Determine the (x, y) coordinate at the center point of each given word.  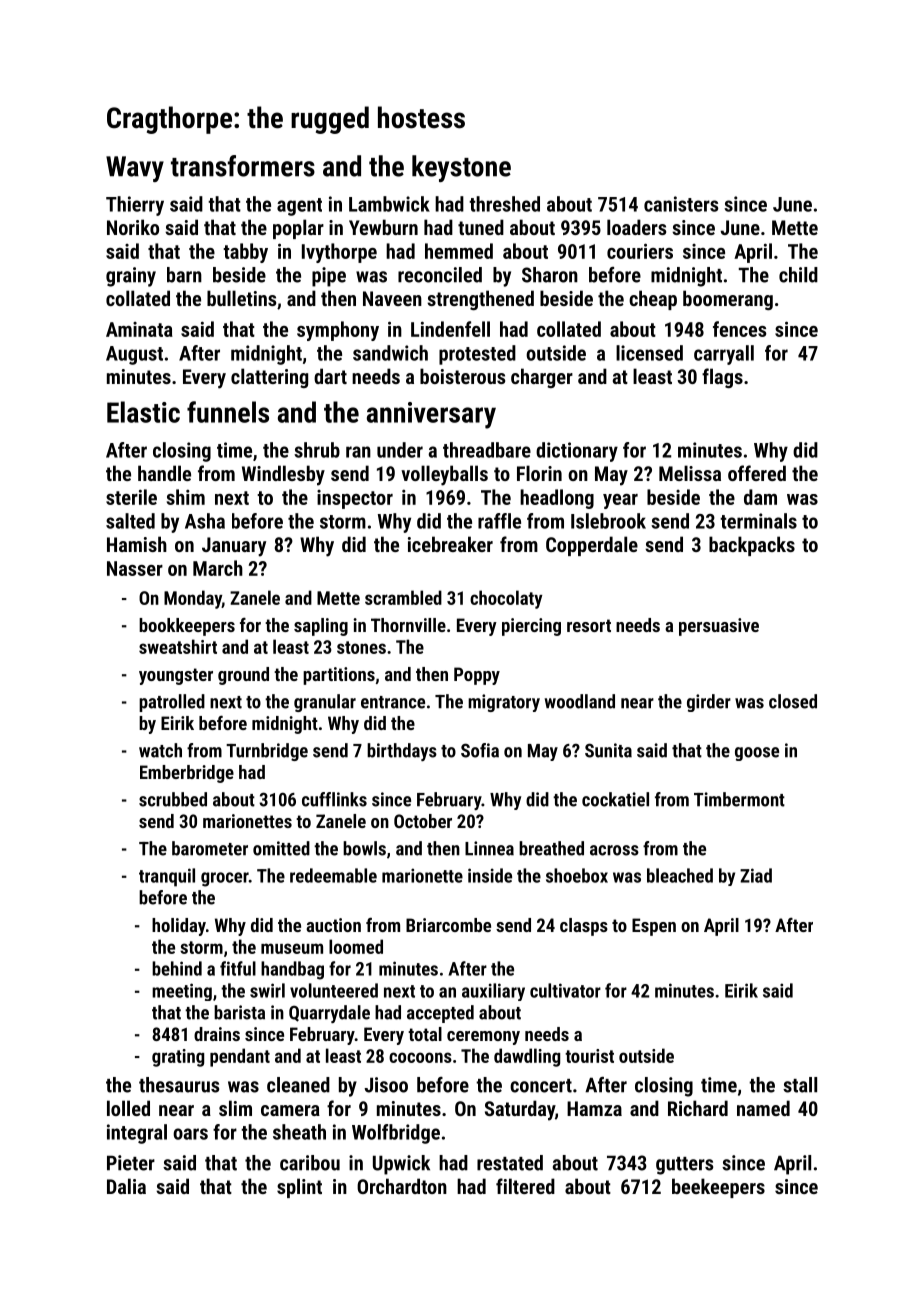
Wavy (135, 169)
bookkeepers (187, 627)
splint (299, 1188)
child (798, 275)
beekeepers (718, 1188)
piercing (531, 627)
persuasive (719, 627)
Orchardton (402, 1186)
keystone (461, 168)
